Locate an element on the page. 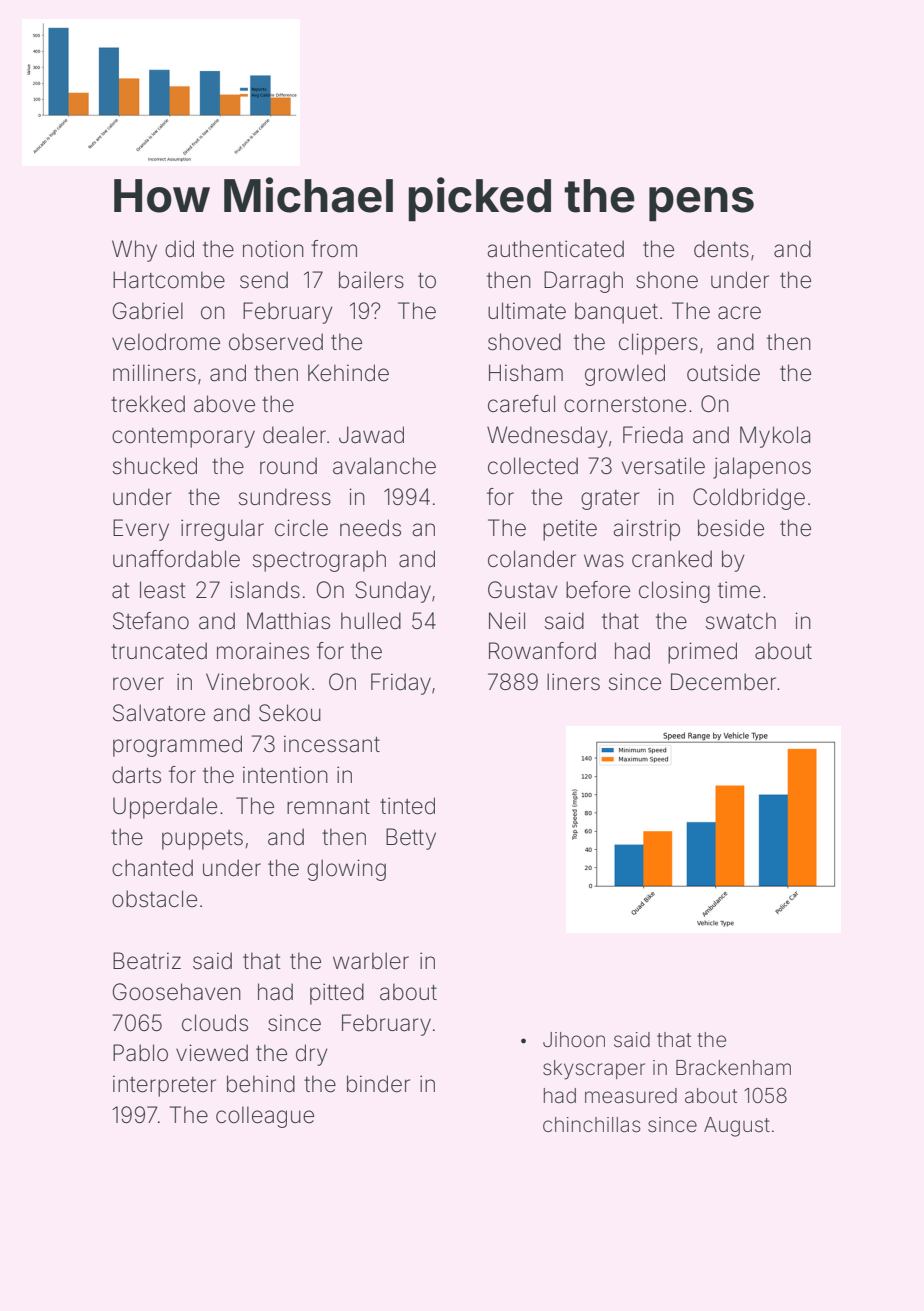 The width and height of the document is (924, 1311). Mykola is located at coordinates (775, 437).
